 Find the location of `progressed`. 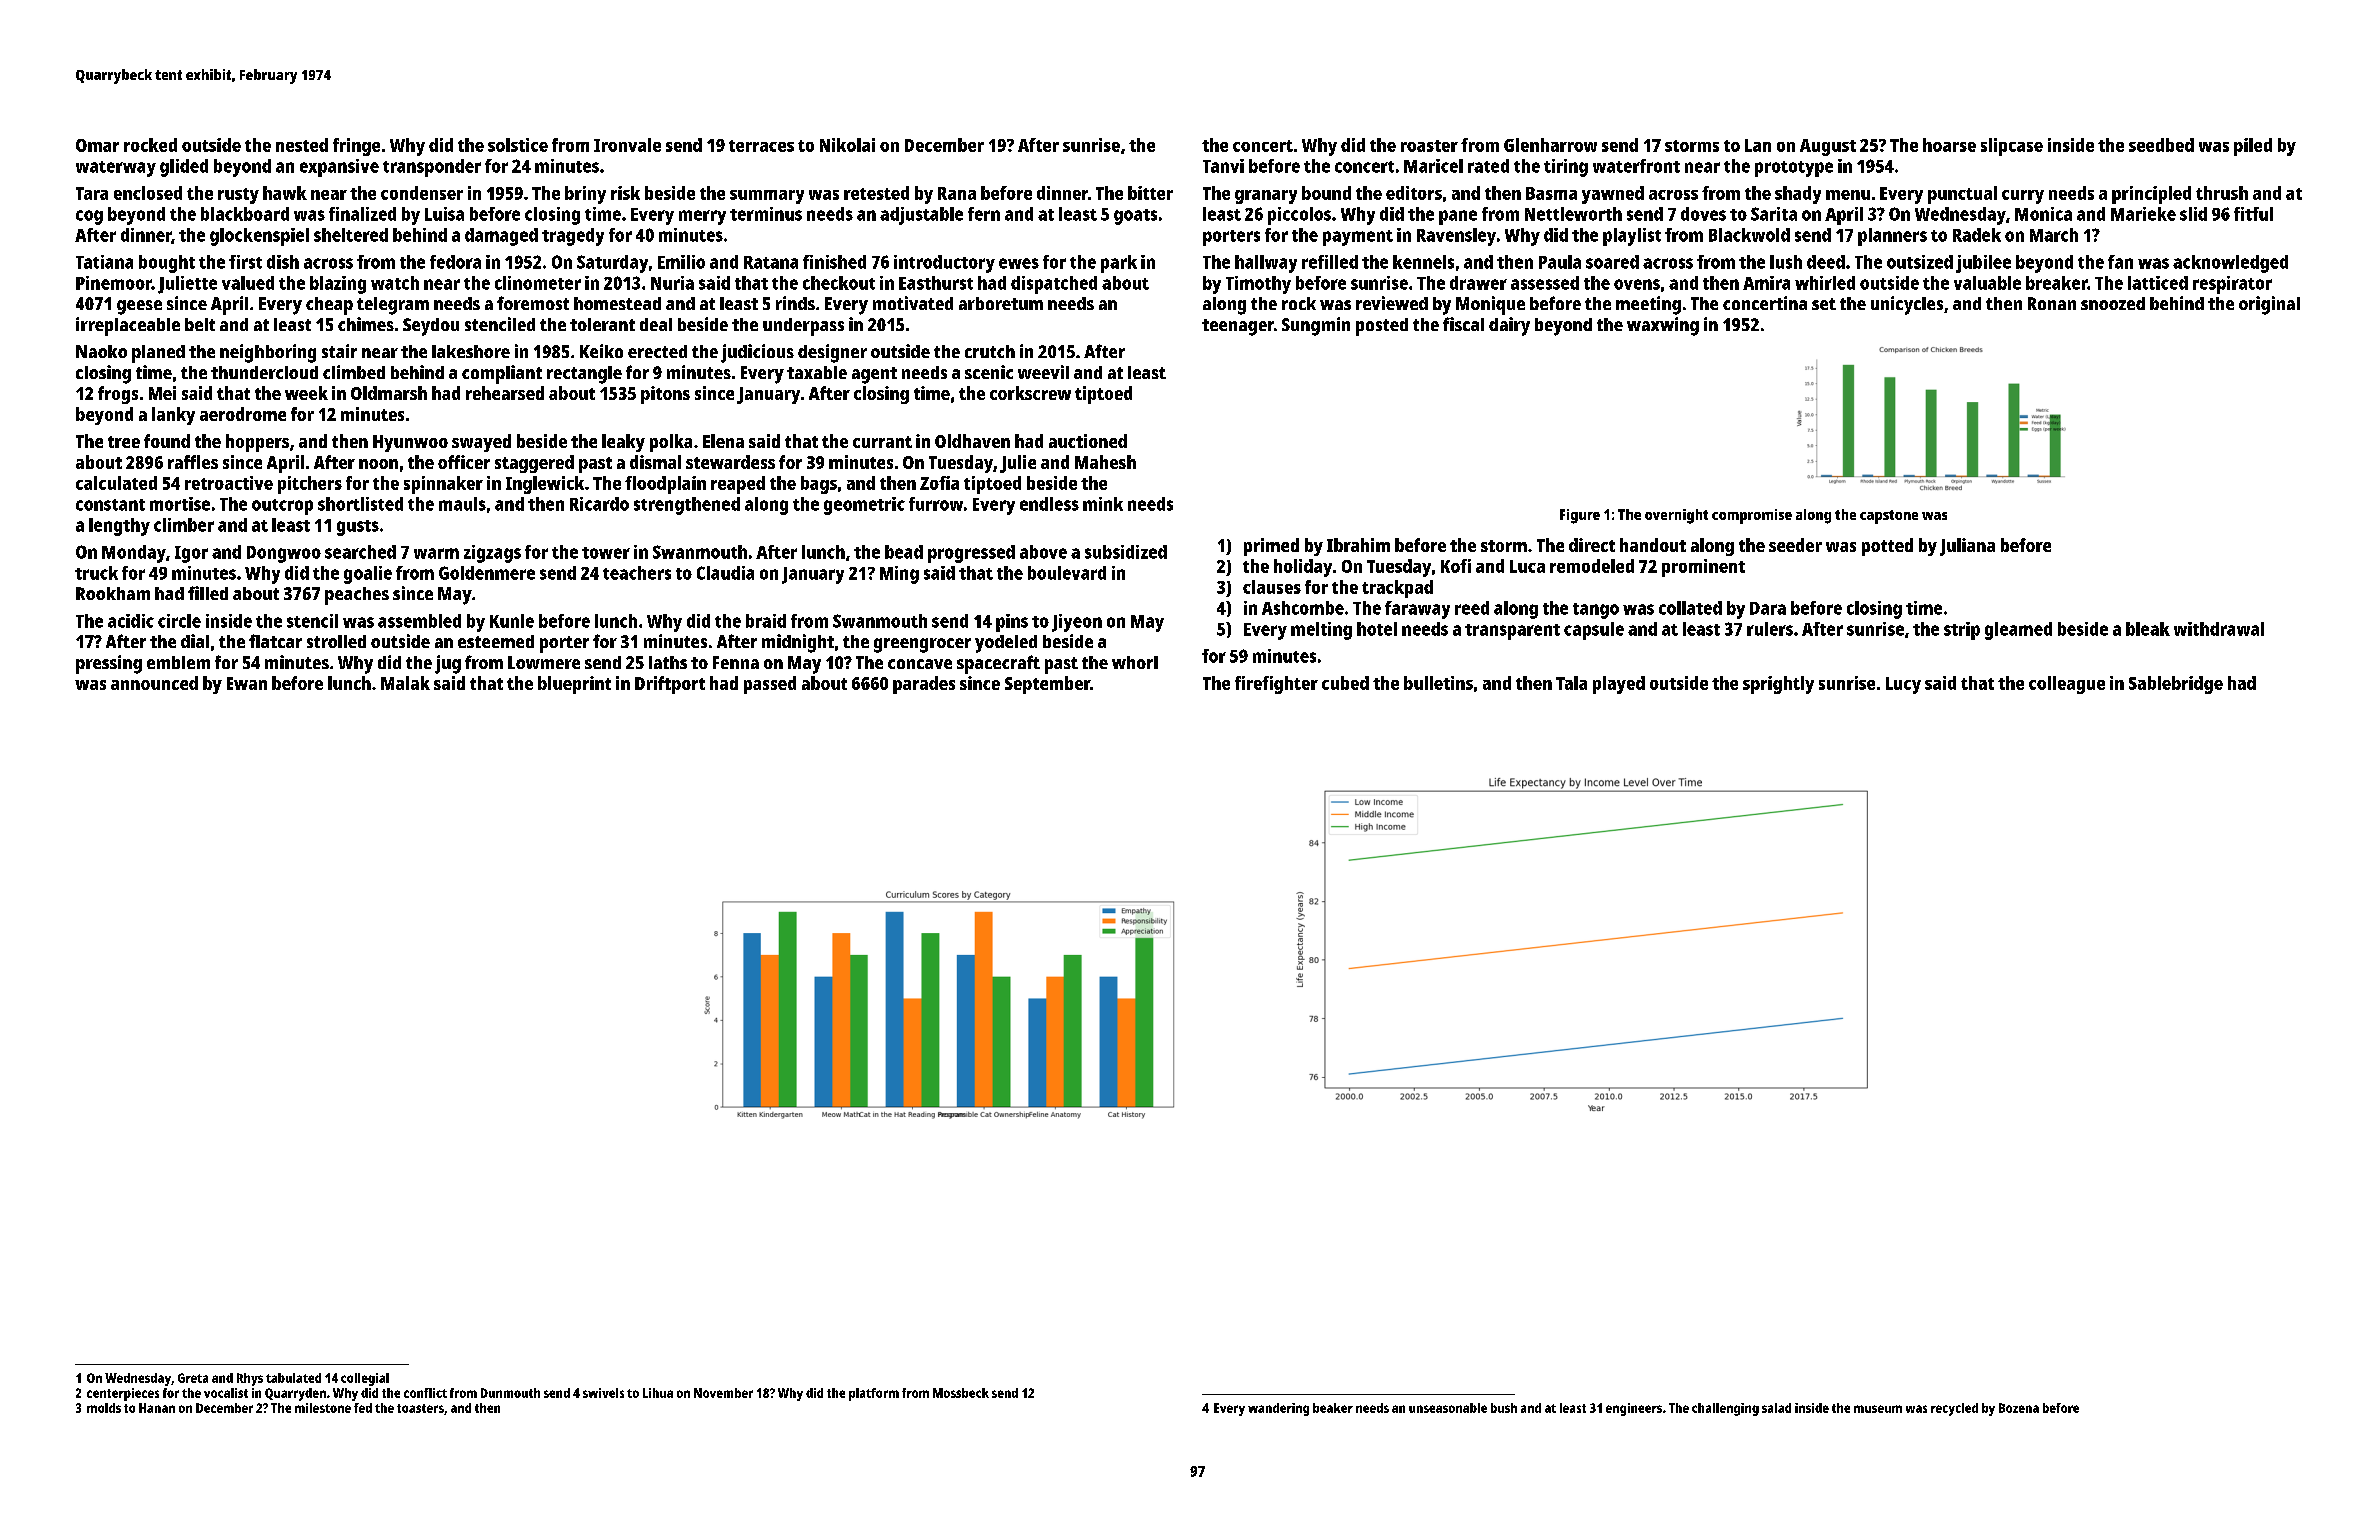

progressed is located at coordinates (971, 554).
